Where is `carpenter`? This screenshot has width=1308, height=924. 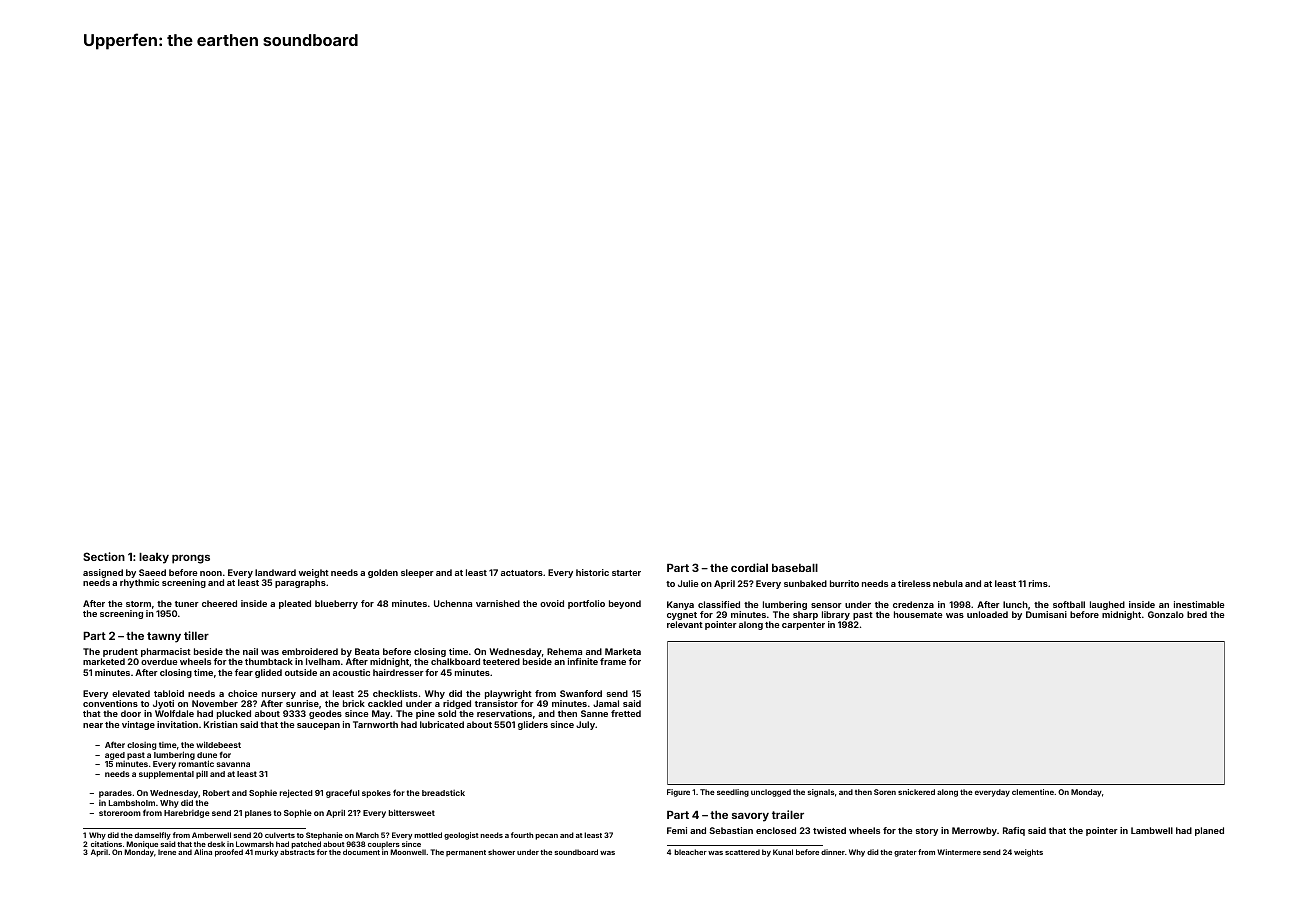
carpenter is located at coordinates (803, 626).
